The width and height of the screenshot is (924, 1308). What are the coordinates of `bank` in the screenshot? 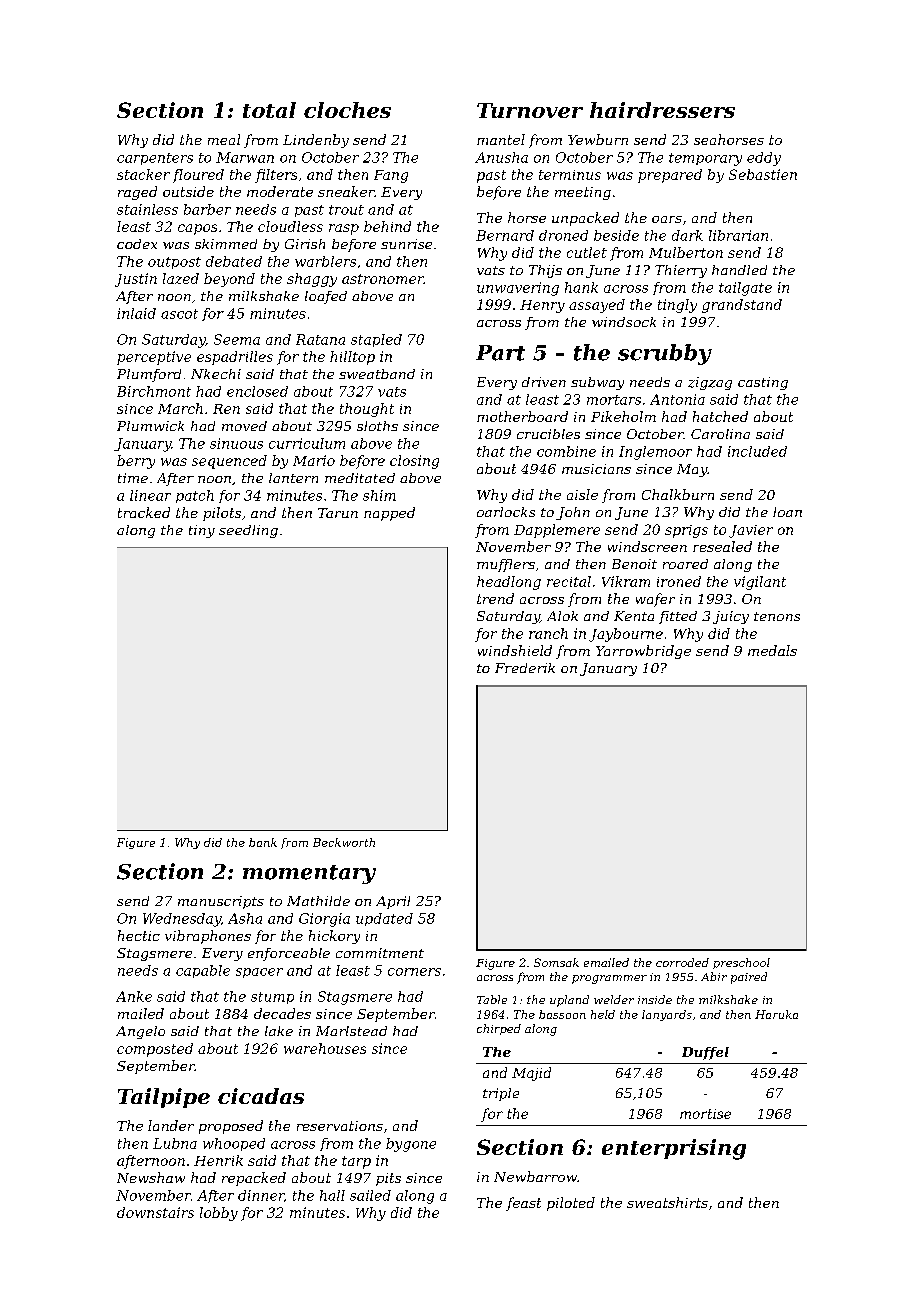 It's located at (263, 842).
